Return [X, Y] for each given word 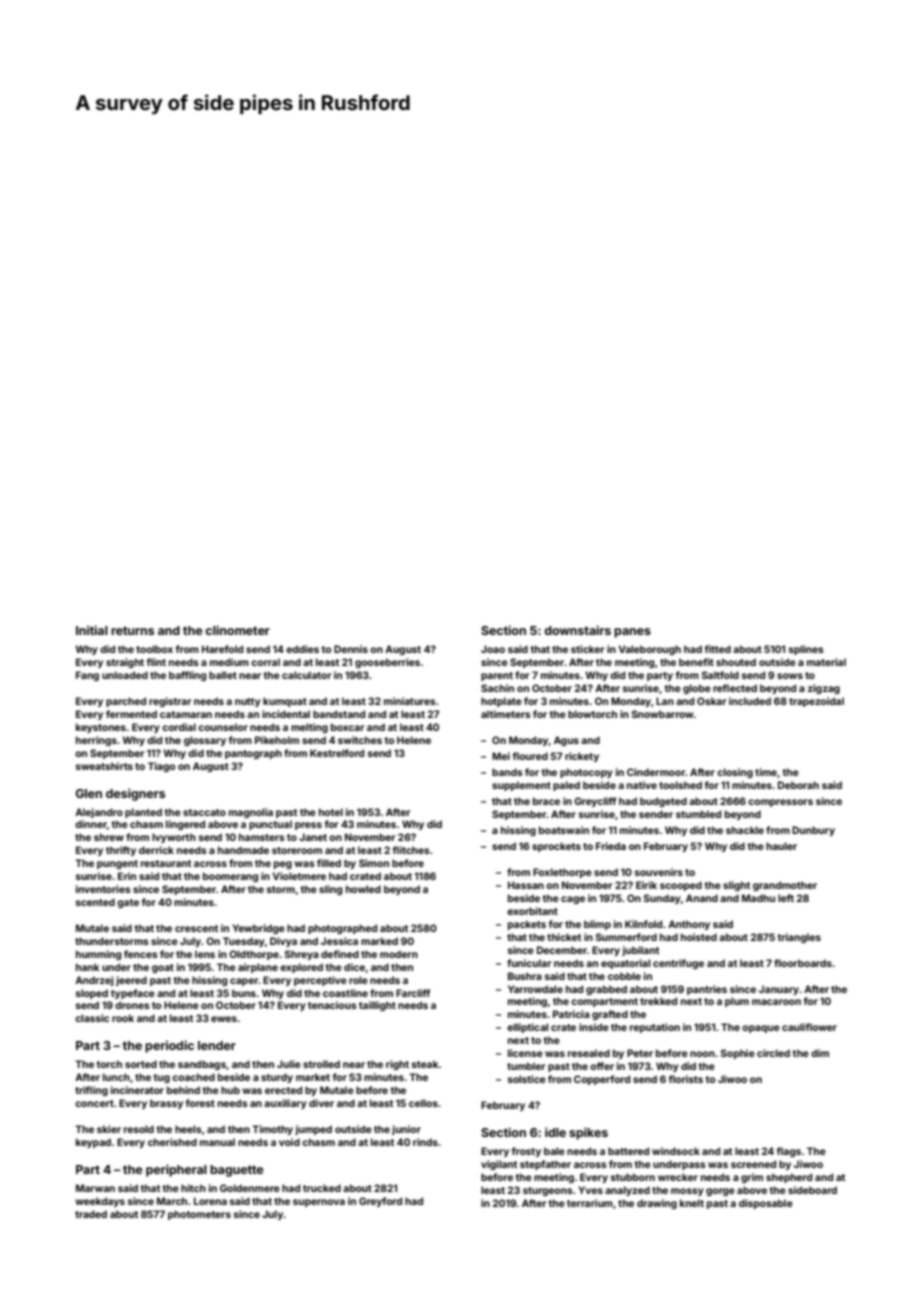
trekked [658, 1001]
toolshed [680, 785]
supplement [521, 786]
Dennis [351, 649]
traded [91, 1214]
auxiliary [285, 1104]
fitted [718, 649]
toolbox [154, 649]
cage [573, 900]
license [525, 1053]
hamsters [262, 837]
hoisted [699, 937]
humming [98, 955]
